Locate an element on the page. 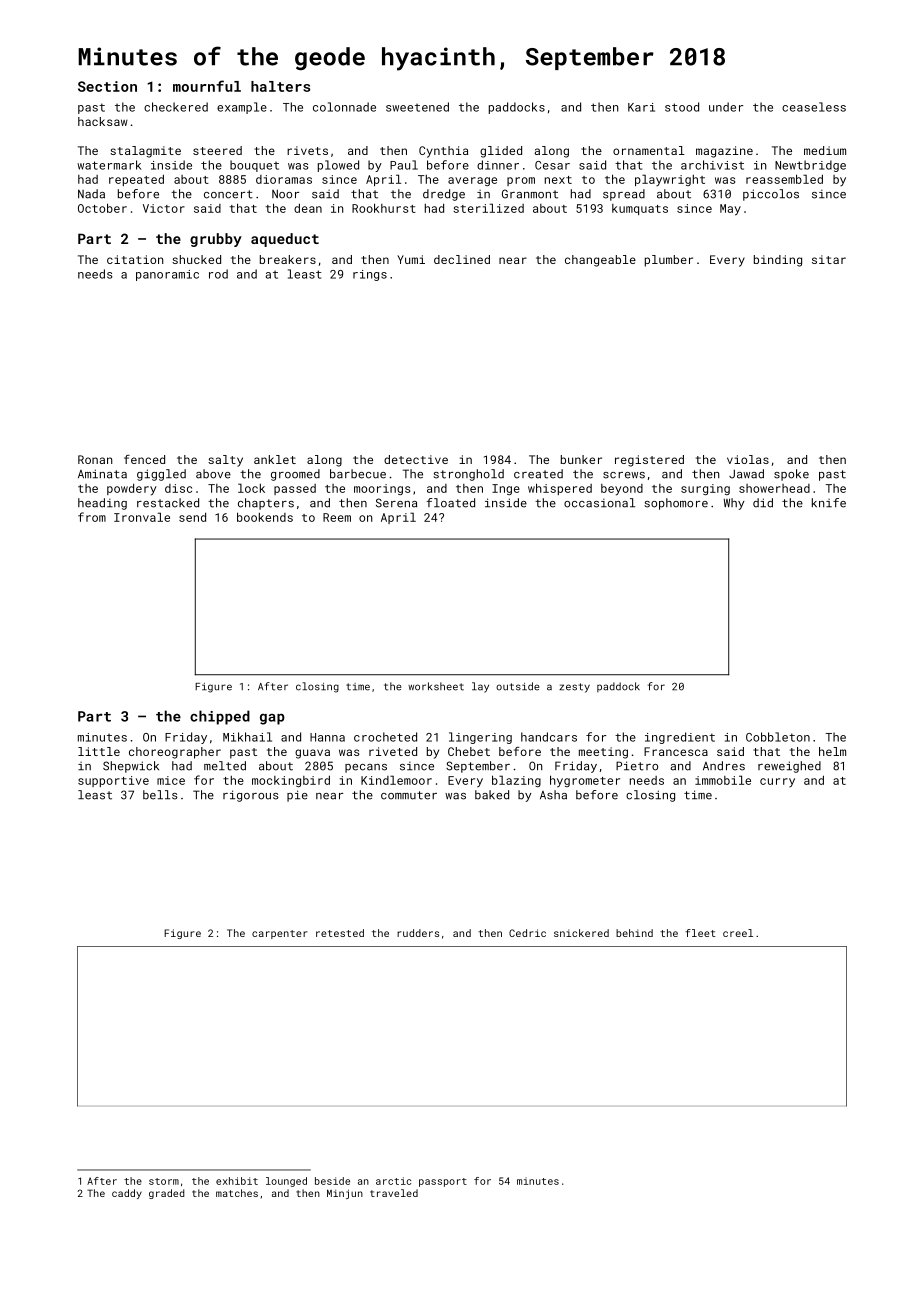  fenced is located at coordinates (144, 459).
